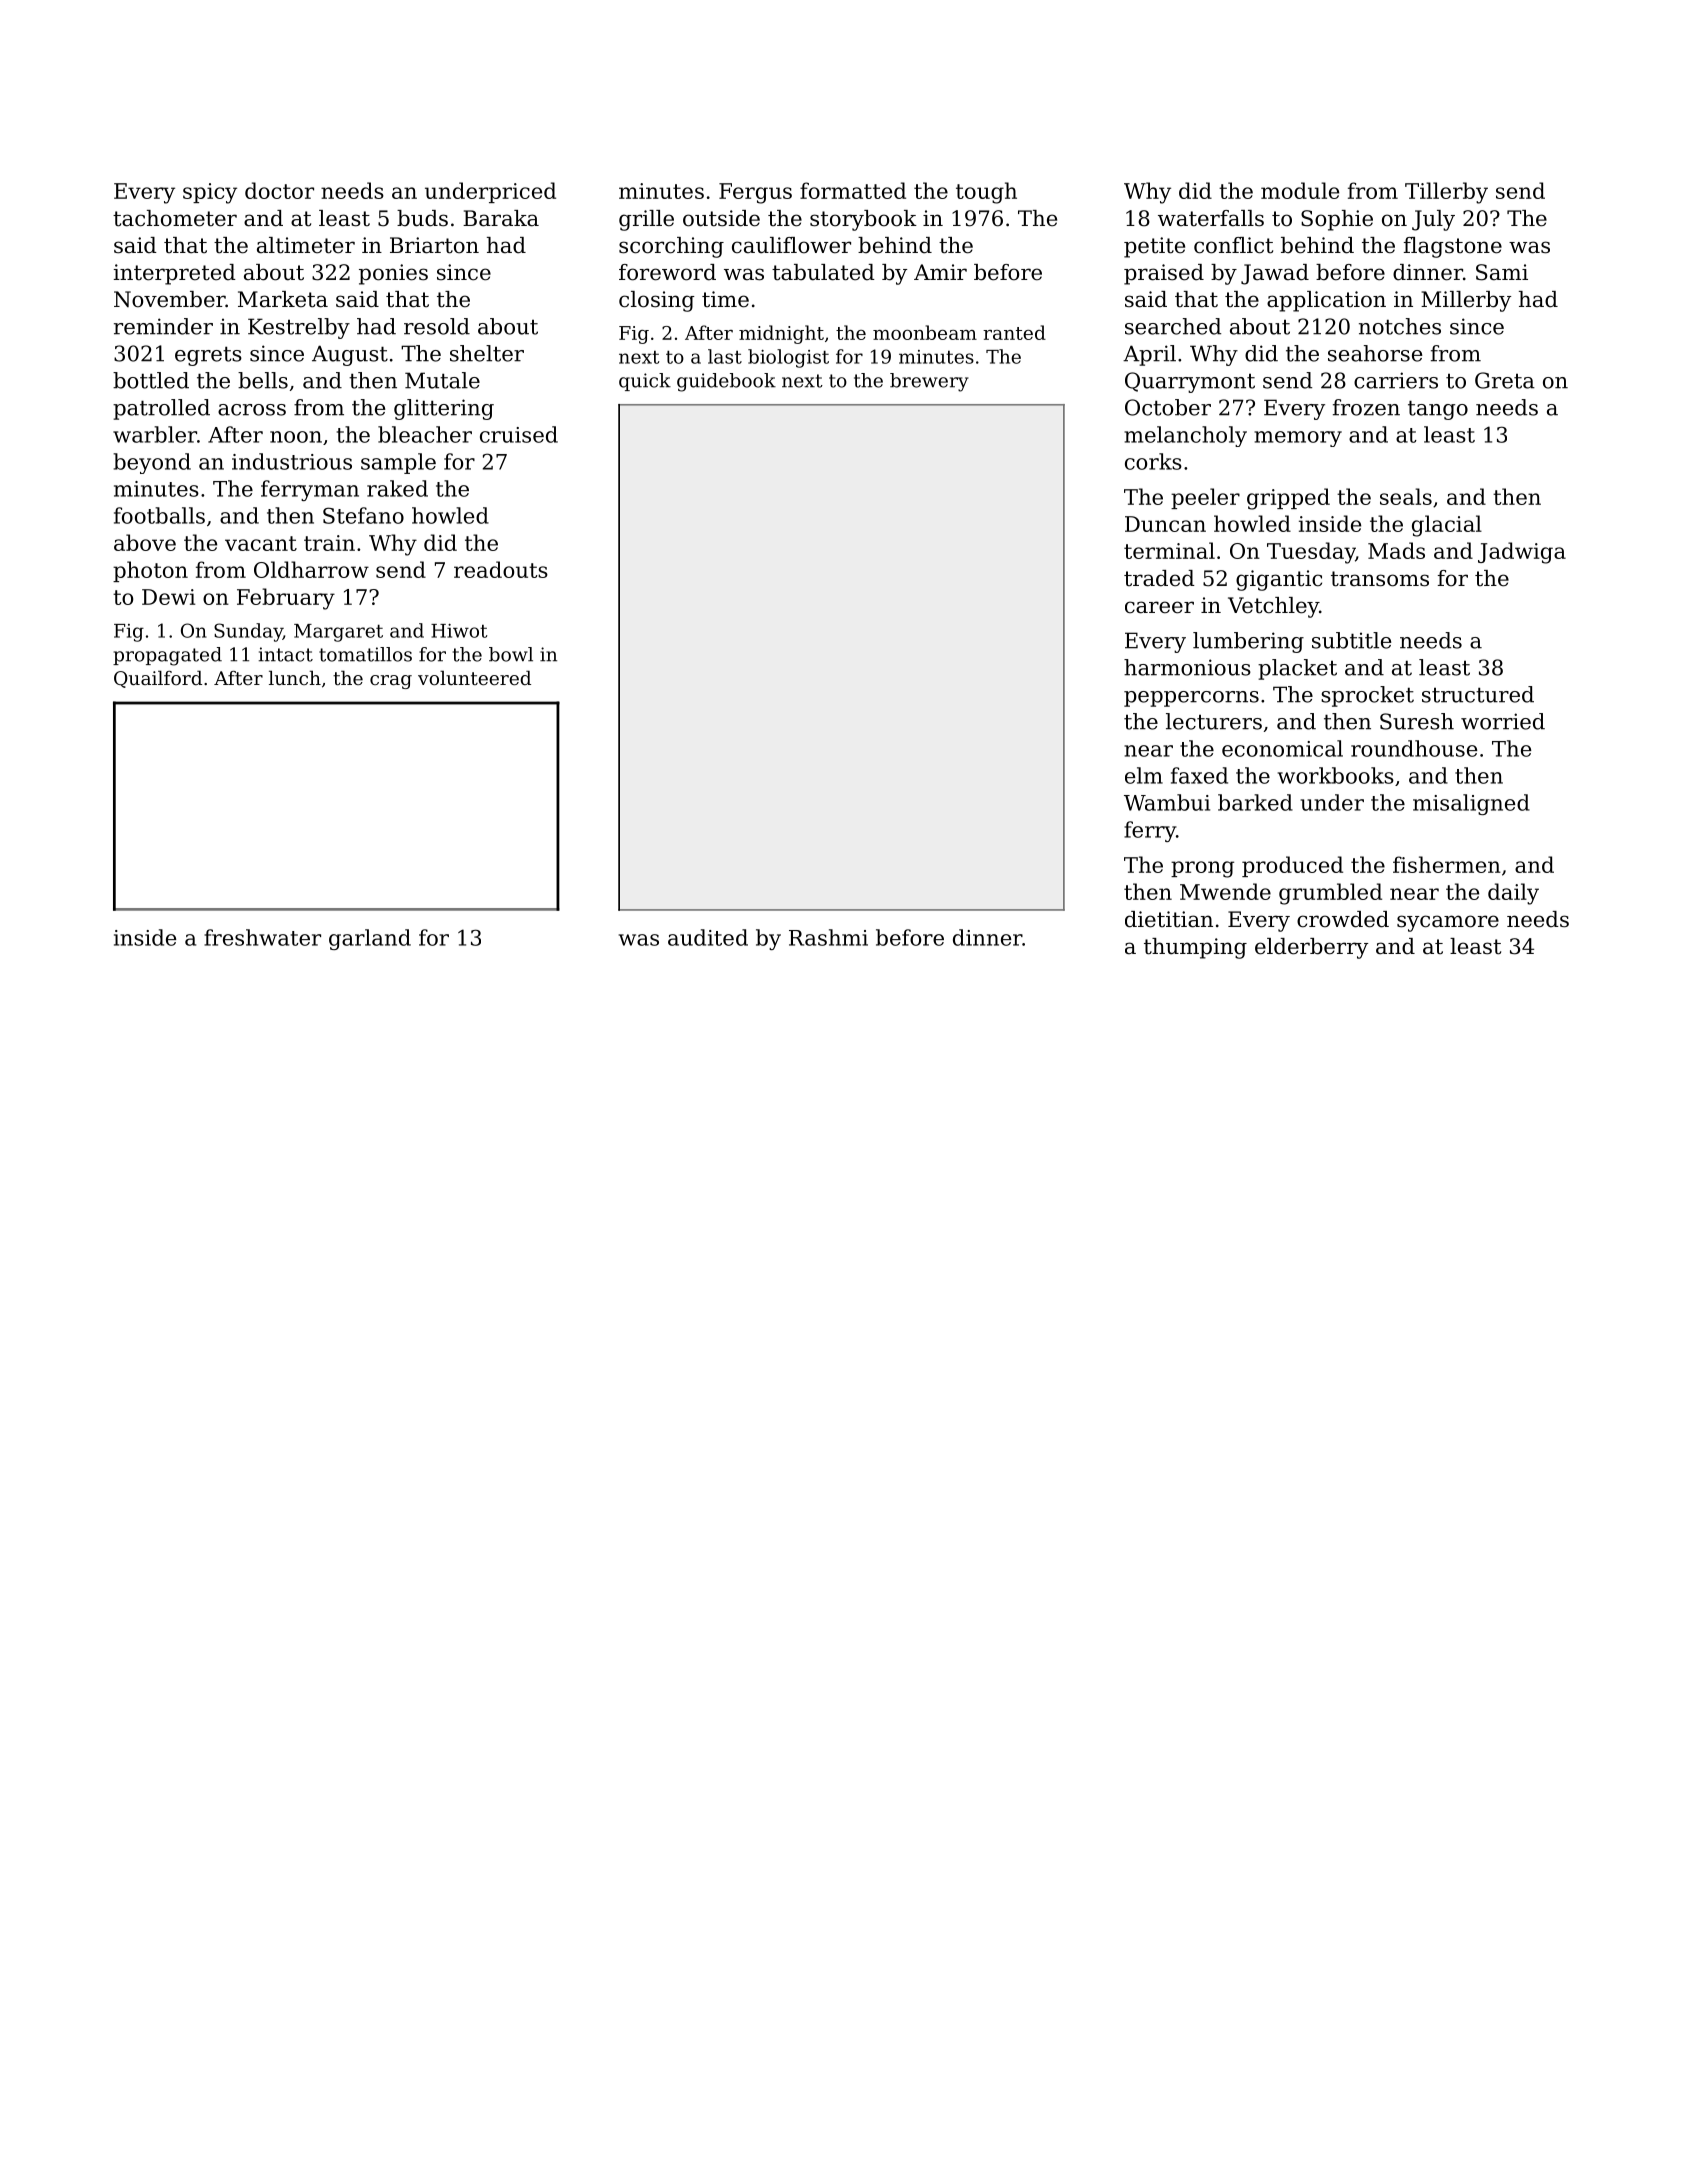 The width and height of the document is (1683, 2178). Describe the element at coordinates (370, 939) in the document. I see `garland` at that location.
